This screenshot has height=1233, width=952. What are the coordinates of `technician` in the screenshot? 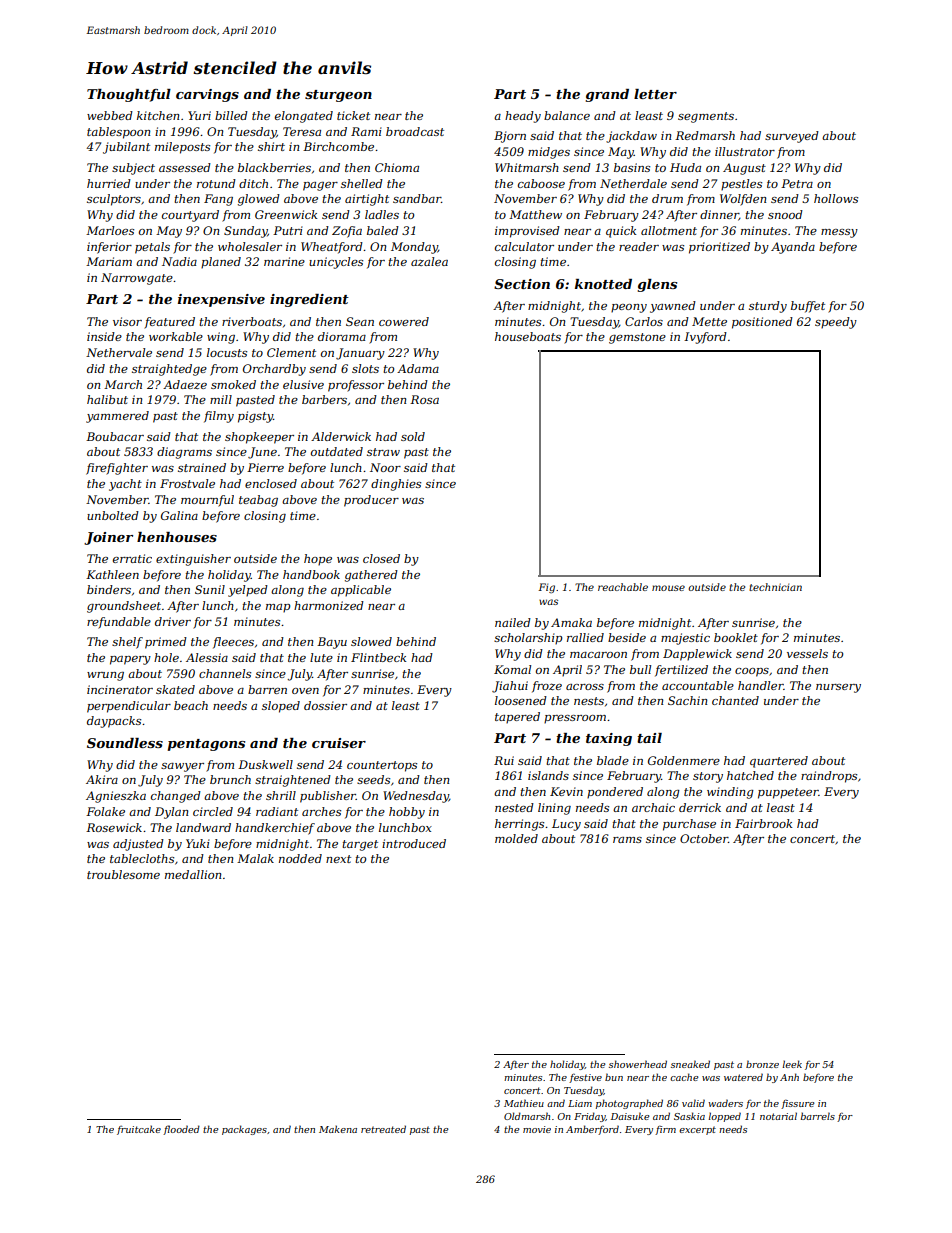 It's located at (775, 587).
